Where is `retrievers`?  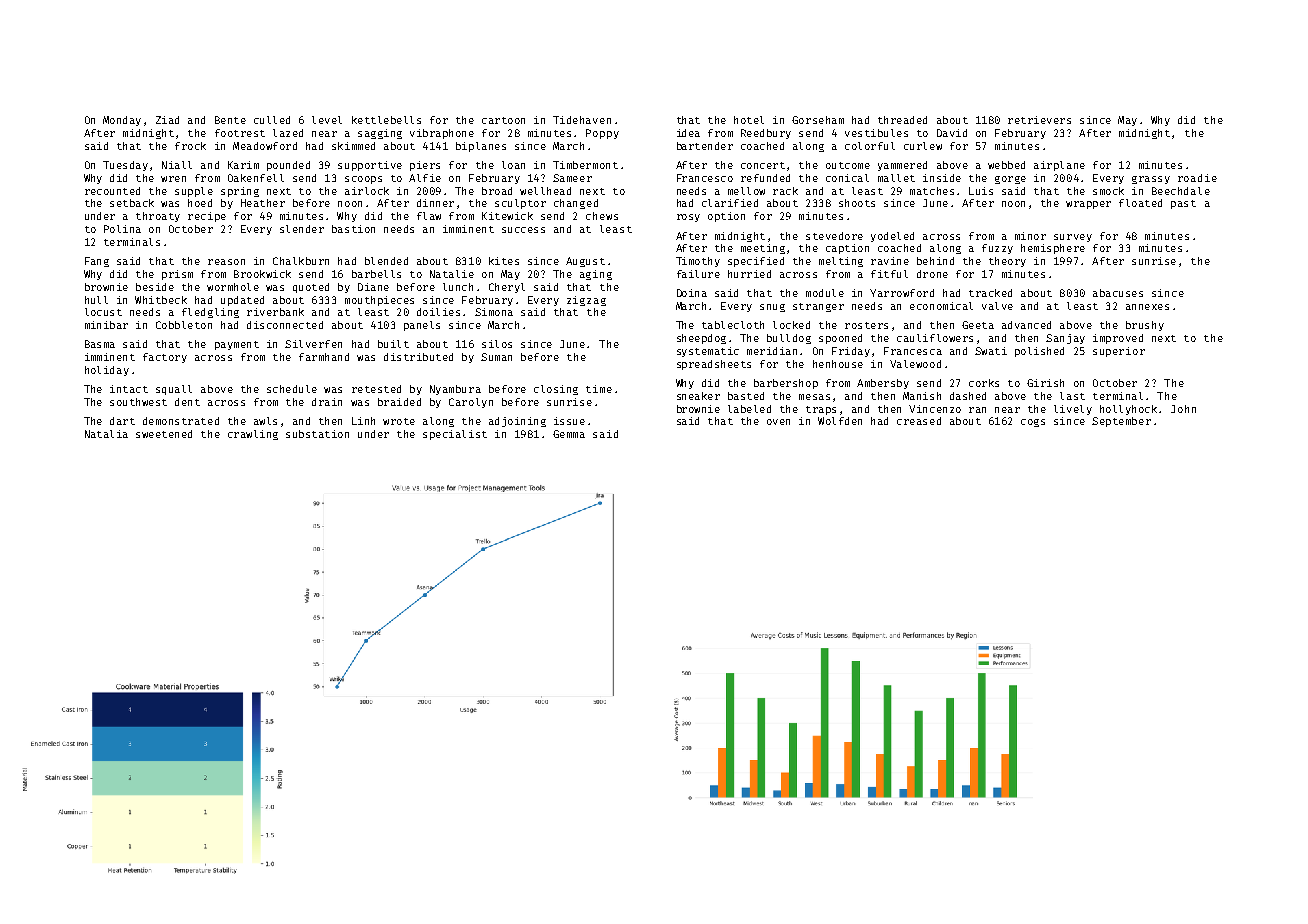
retrievers is located at coordinates (1039, 120).
